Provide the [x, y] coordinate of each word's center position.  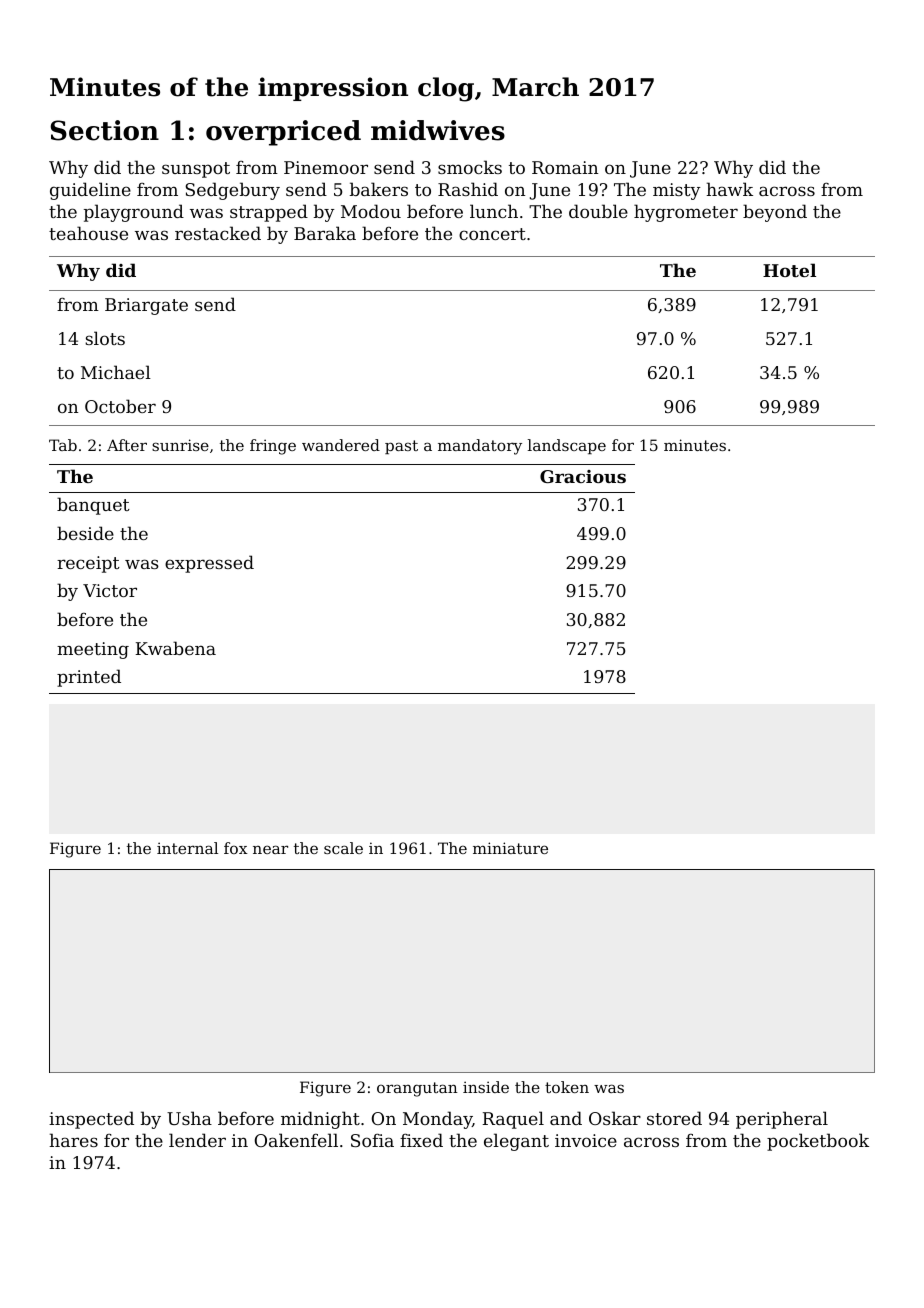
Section [105, 130]
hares [73, 1140]
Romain [565, 167]
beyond [775, 213]
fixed [421, 1140]
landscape [567, 446]
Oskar [615, 1118]
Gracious [583, 476]
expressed [209, 564]
